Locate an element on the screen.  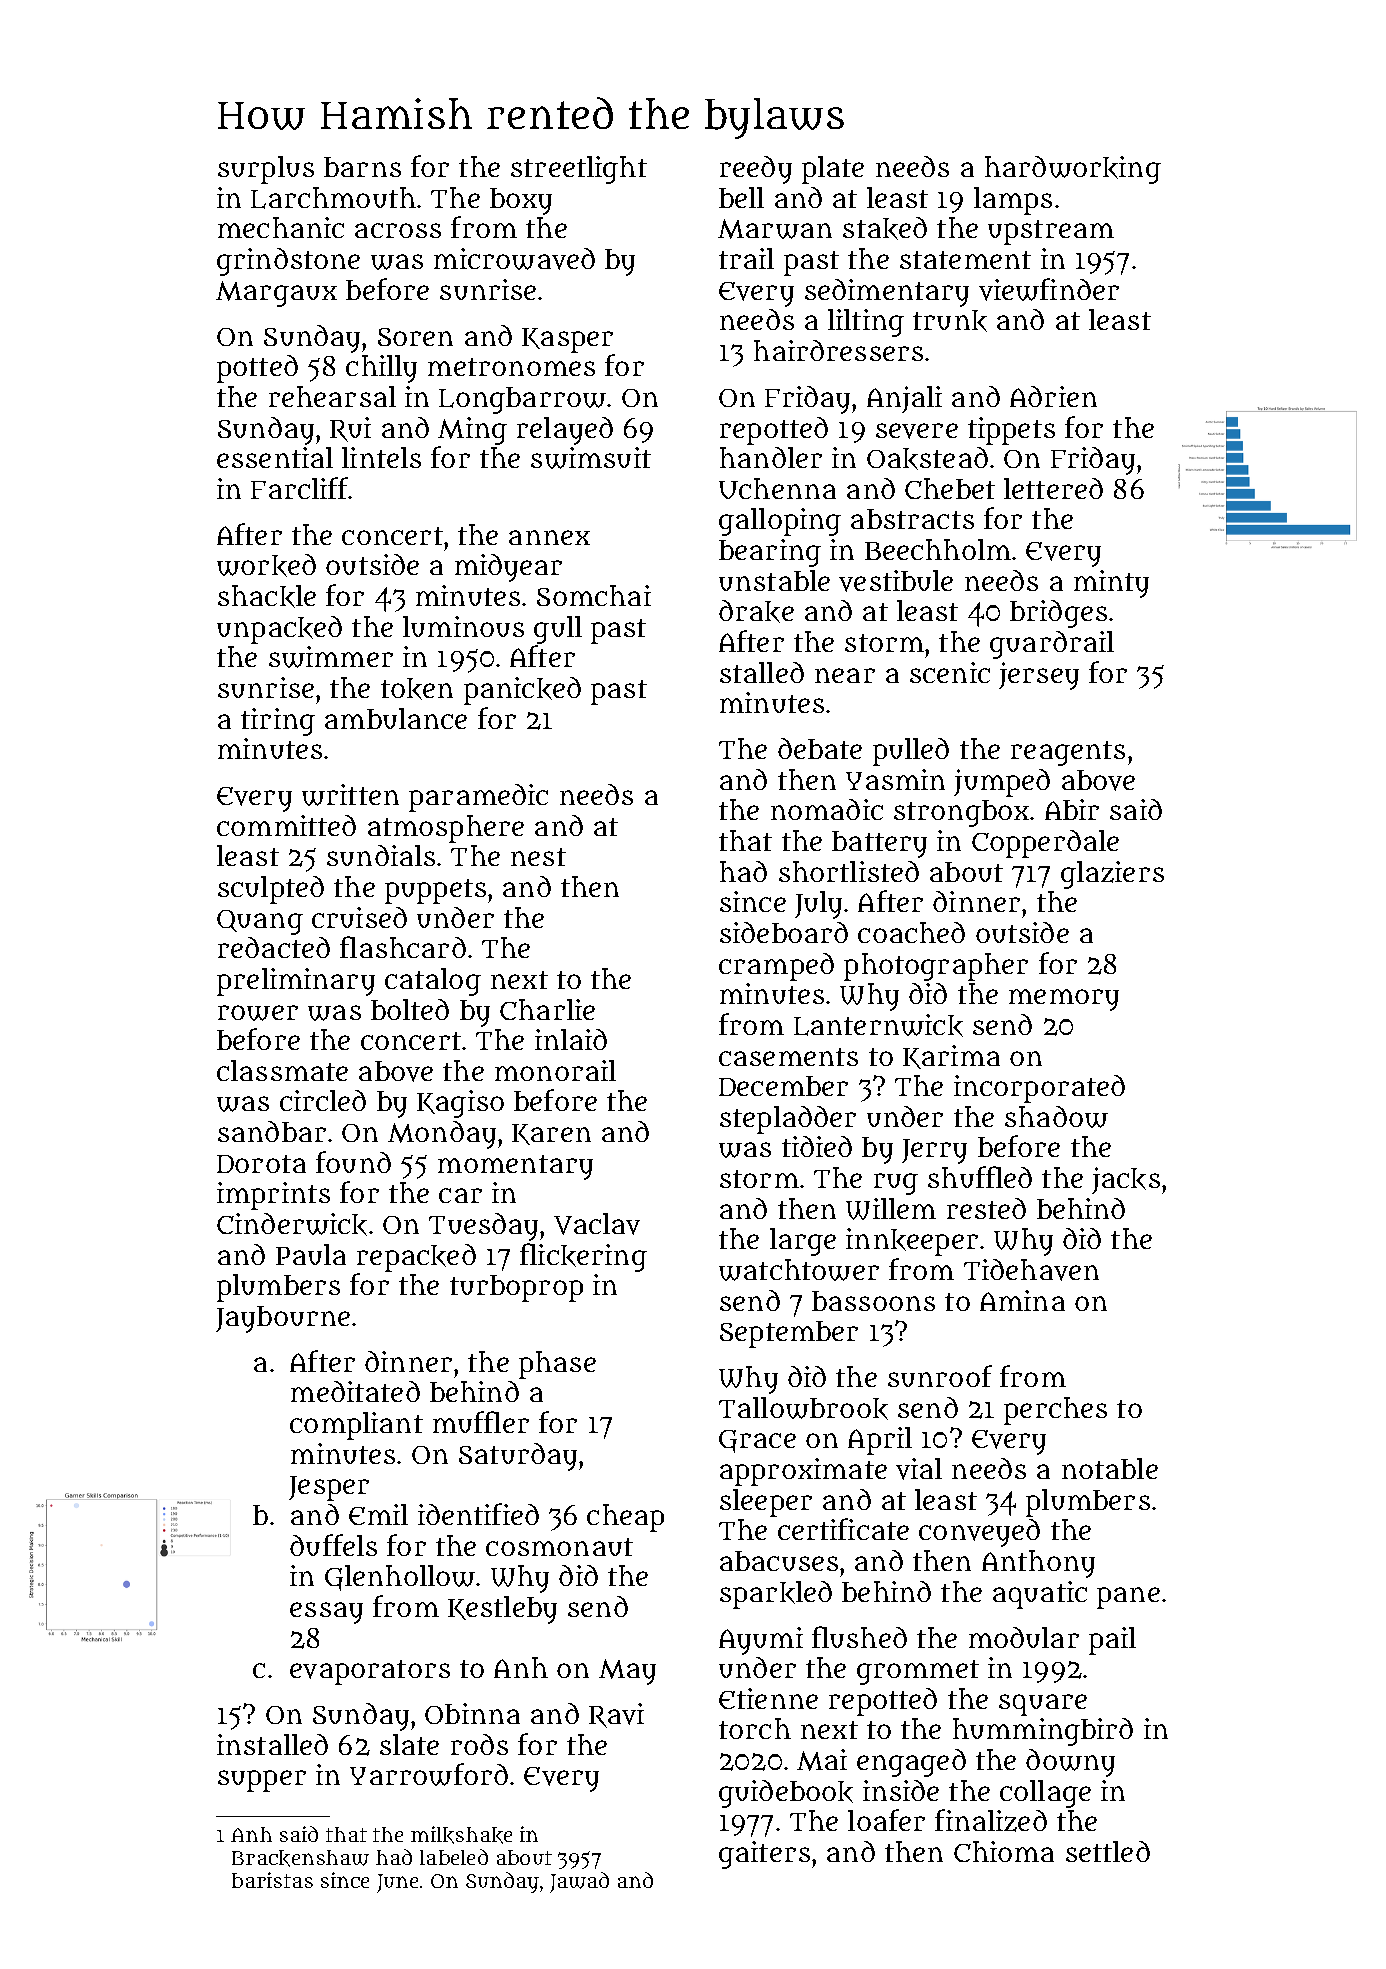
settled is located at coordinates (1108, 1851).
